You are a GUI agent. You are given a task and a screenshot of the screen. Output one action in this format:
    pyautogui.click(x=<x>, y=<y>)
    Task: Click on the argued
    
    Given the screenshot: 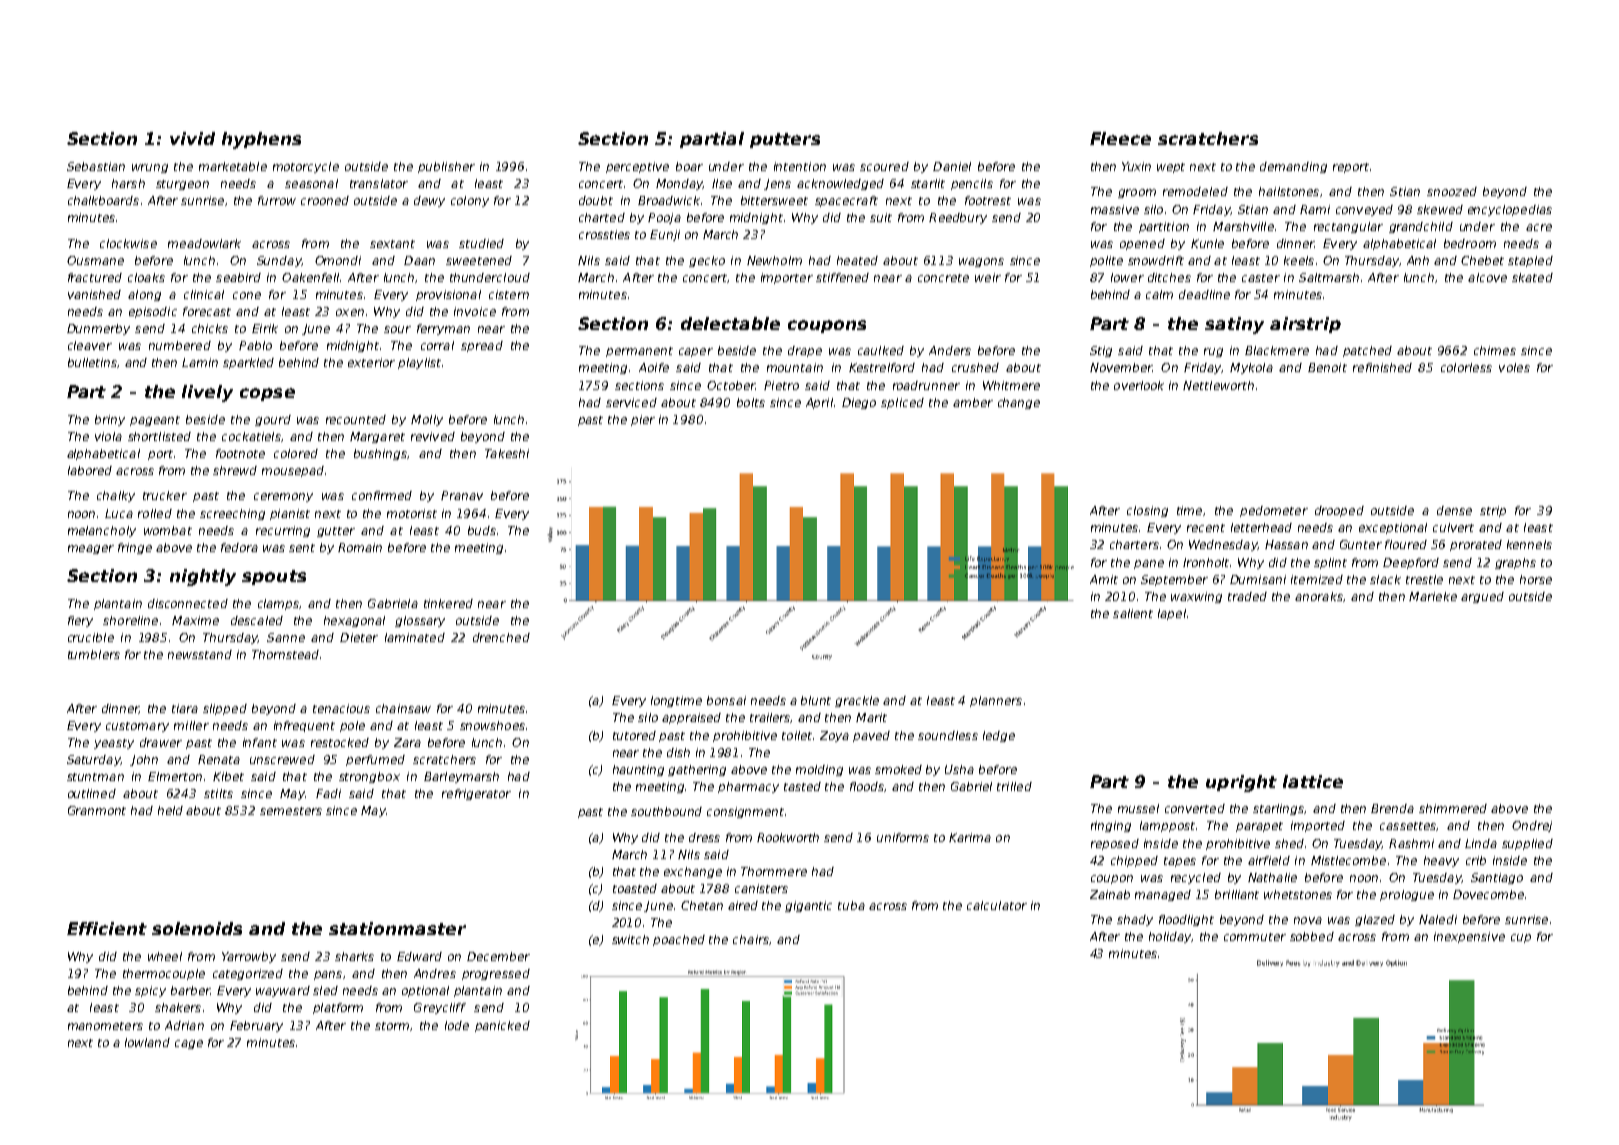 What is the action you would take?
    pyautogui.click(x=1482, y=597)
